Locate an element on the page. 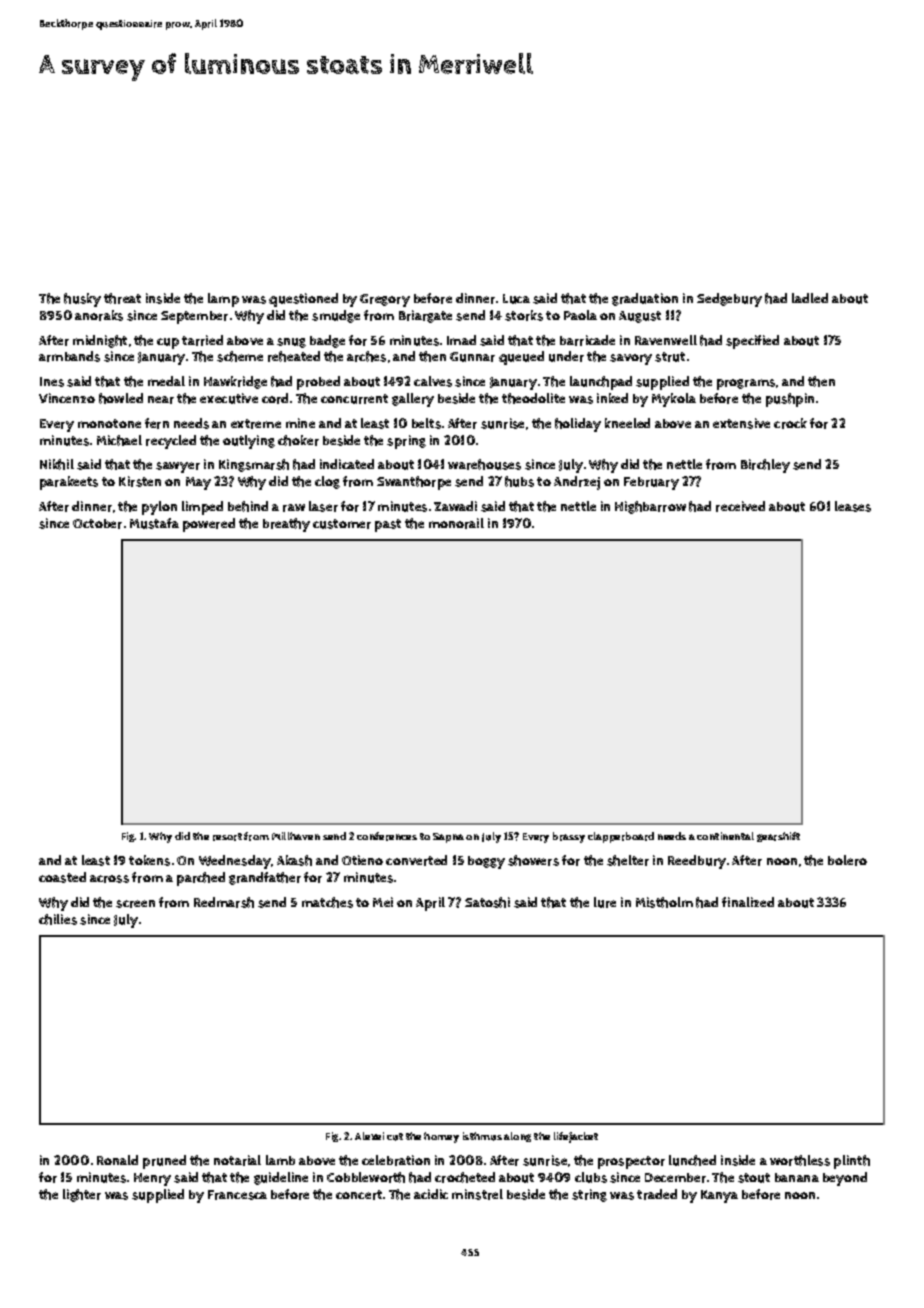 This page has height=1308, width=924. Otieno is located at coordinates (362, 860).
